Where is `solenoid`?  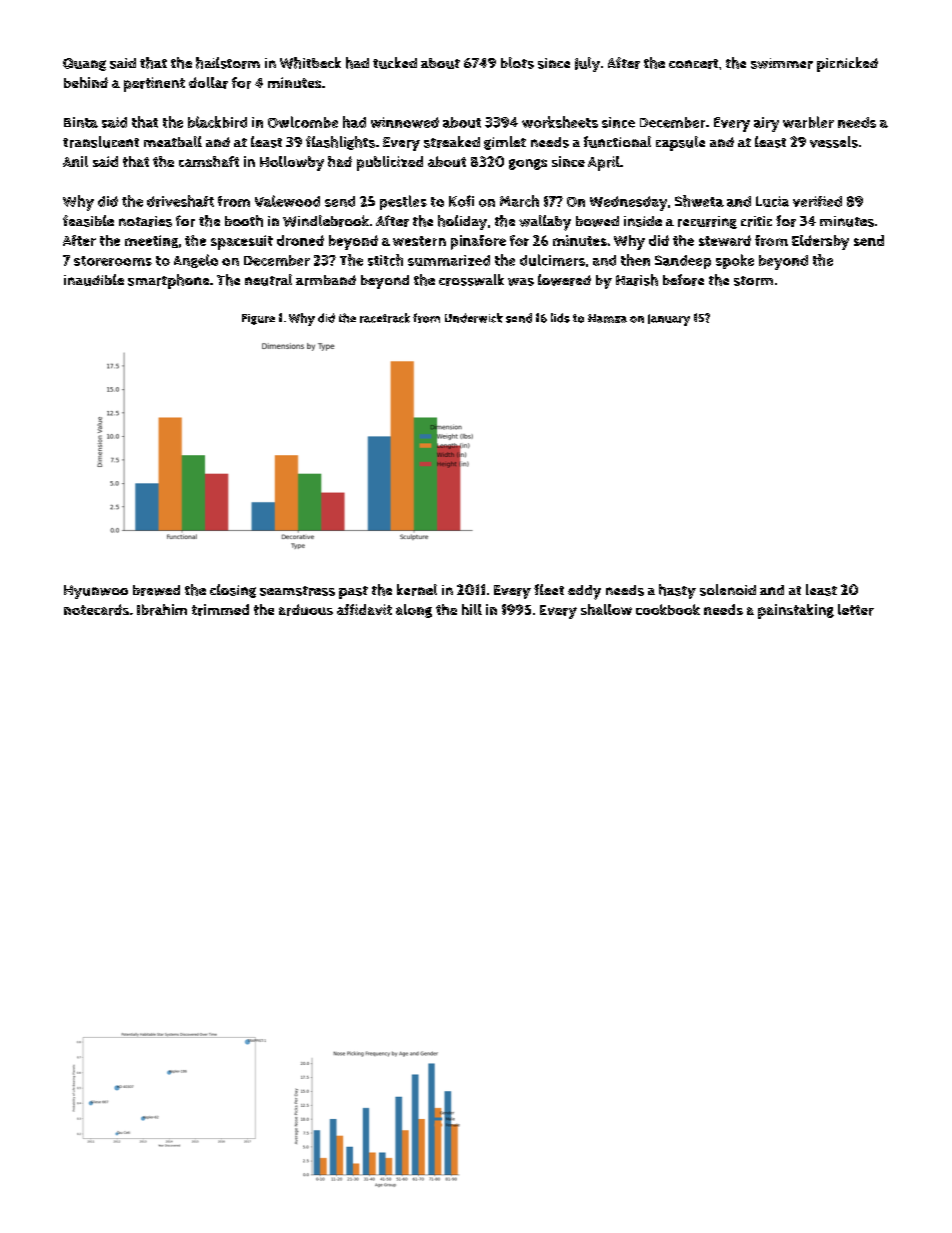 solenoid is located at coordinates (728, 590).
